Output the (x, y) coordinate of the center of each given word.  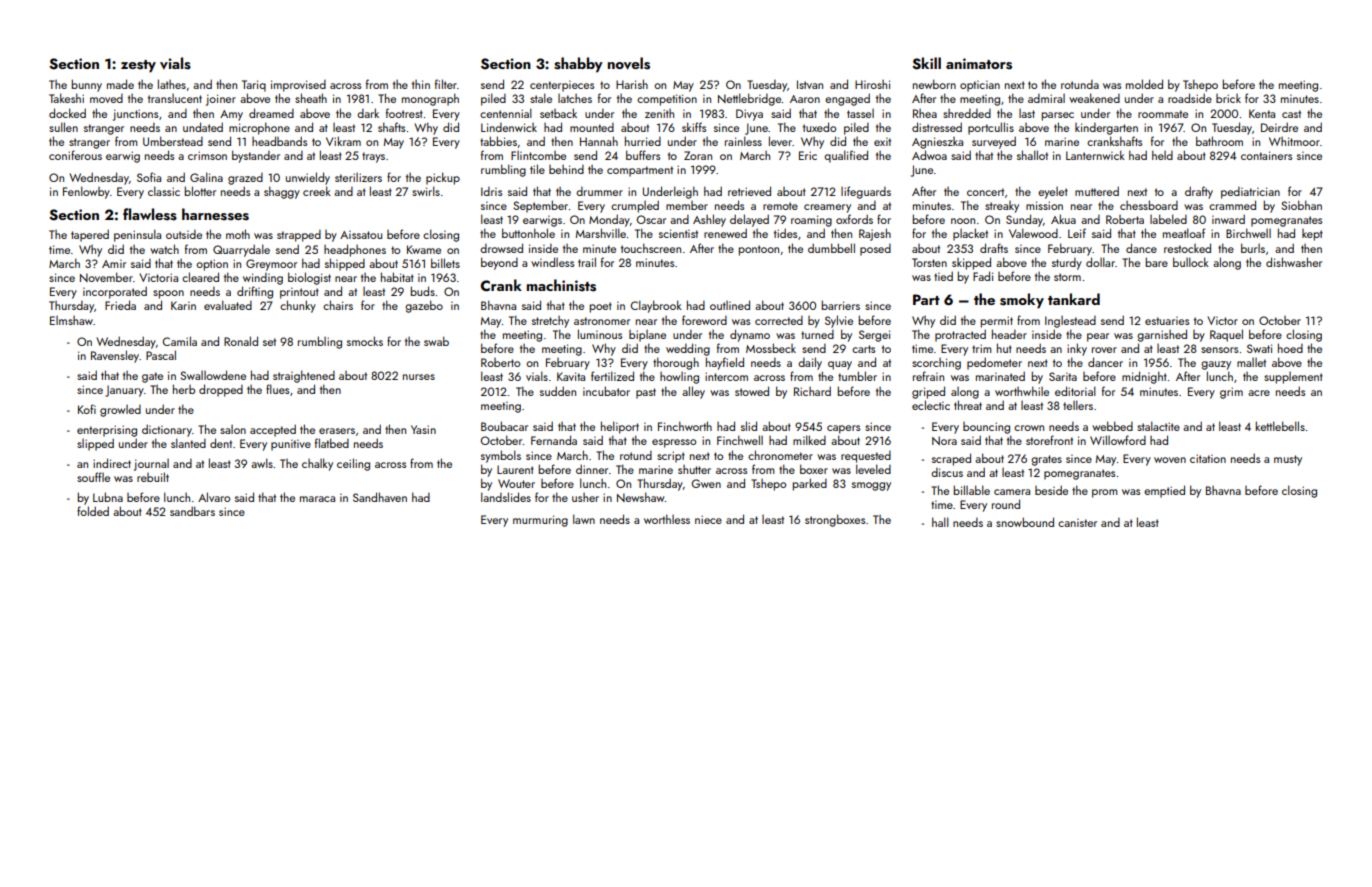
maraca (317, 499)
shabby (578, 64)
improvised (298, 85)
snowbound (1025, 522)
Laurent (515, 469)
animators (979, 64)
